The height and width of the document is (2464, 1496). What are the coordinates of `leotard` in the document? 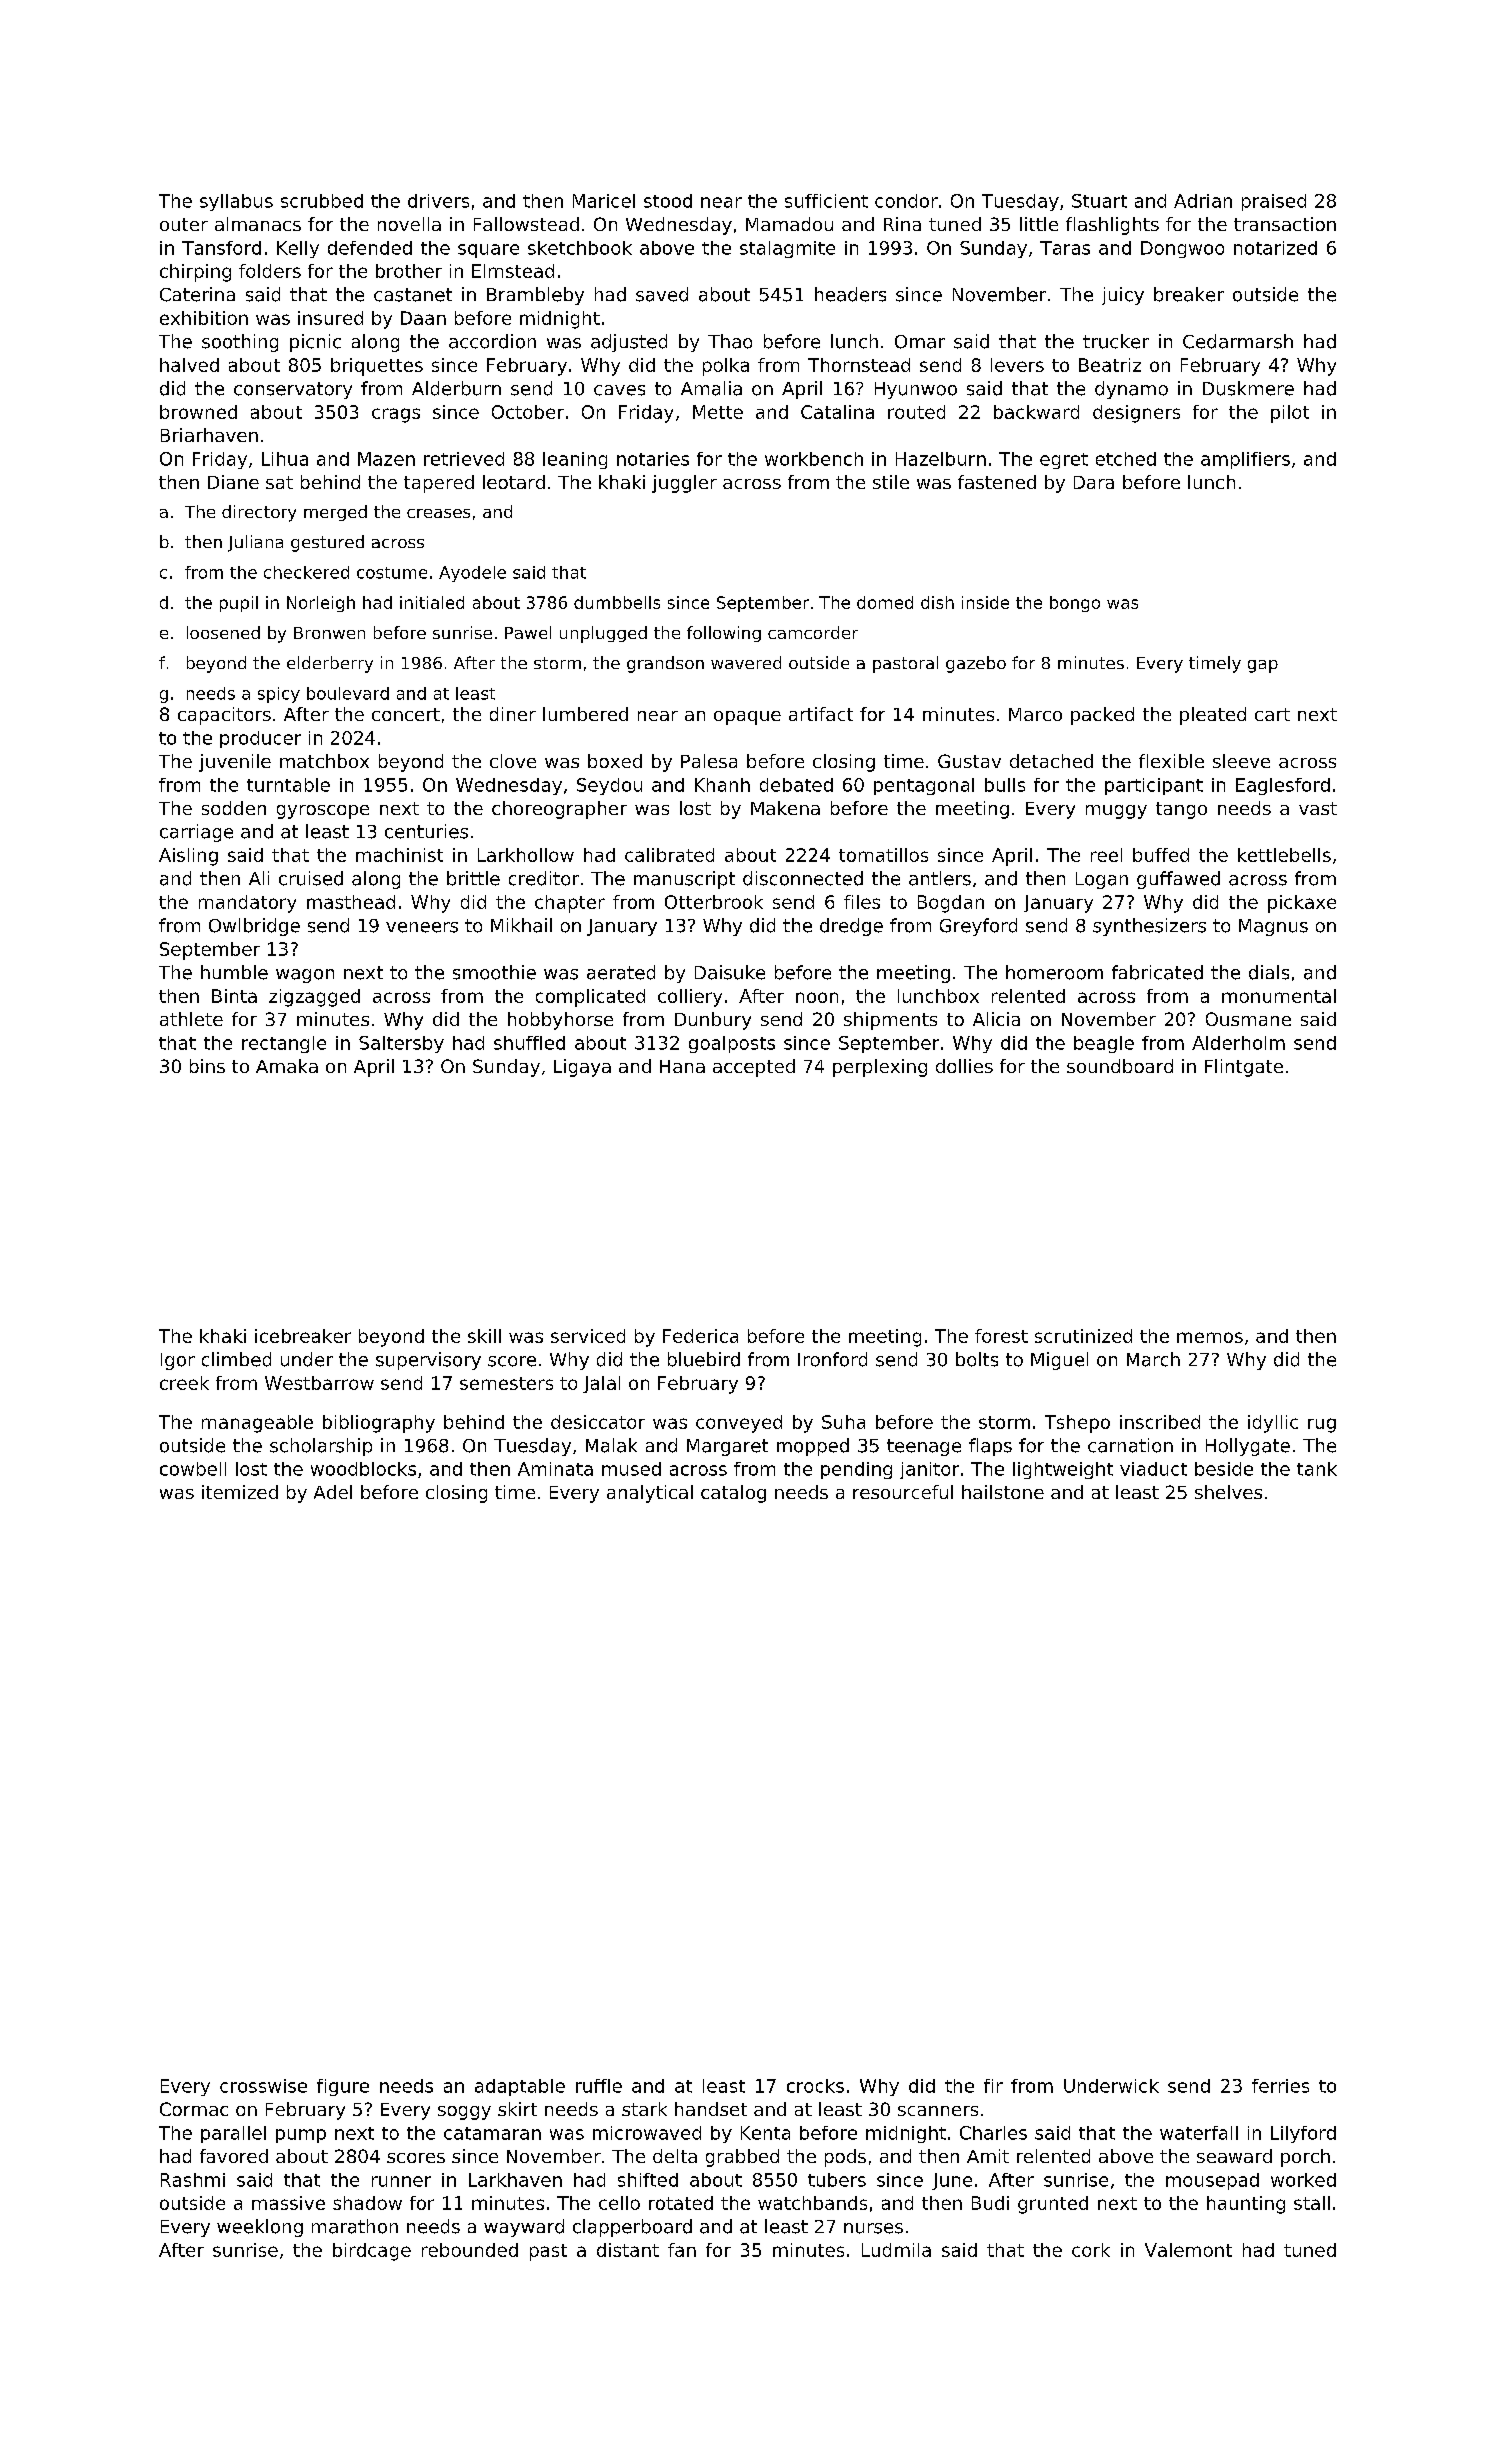 It's located at (514, 482).
